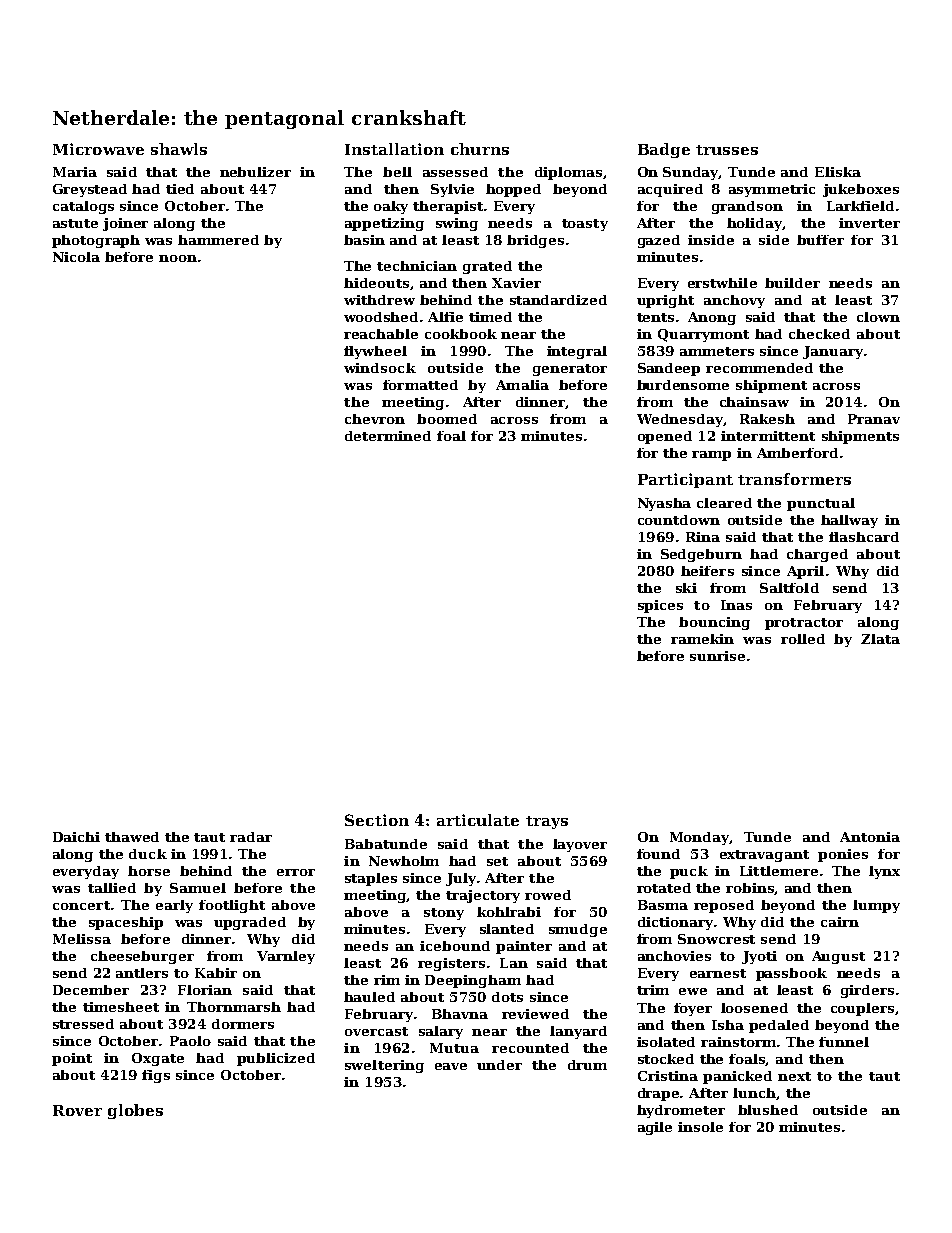 This screenshot has width=952, height=1233. Describe the element at coordinates (817, 555) in the screenshot. I see `charged` at that location.
